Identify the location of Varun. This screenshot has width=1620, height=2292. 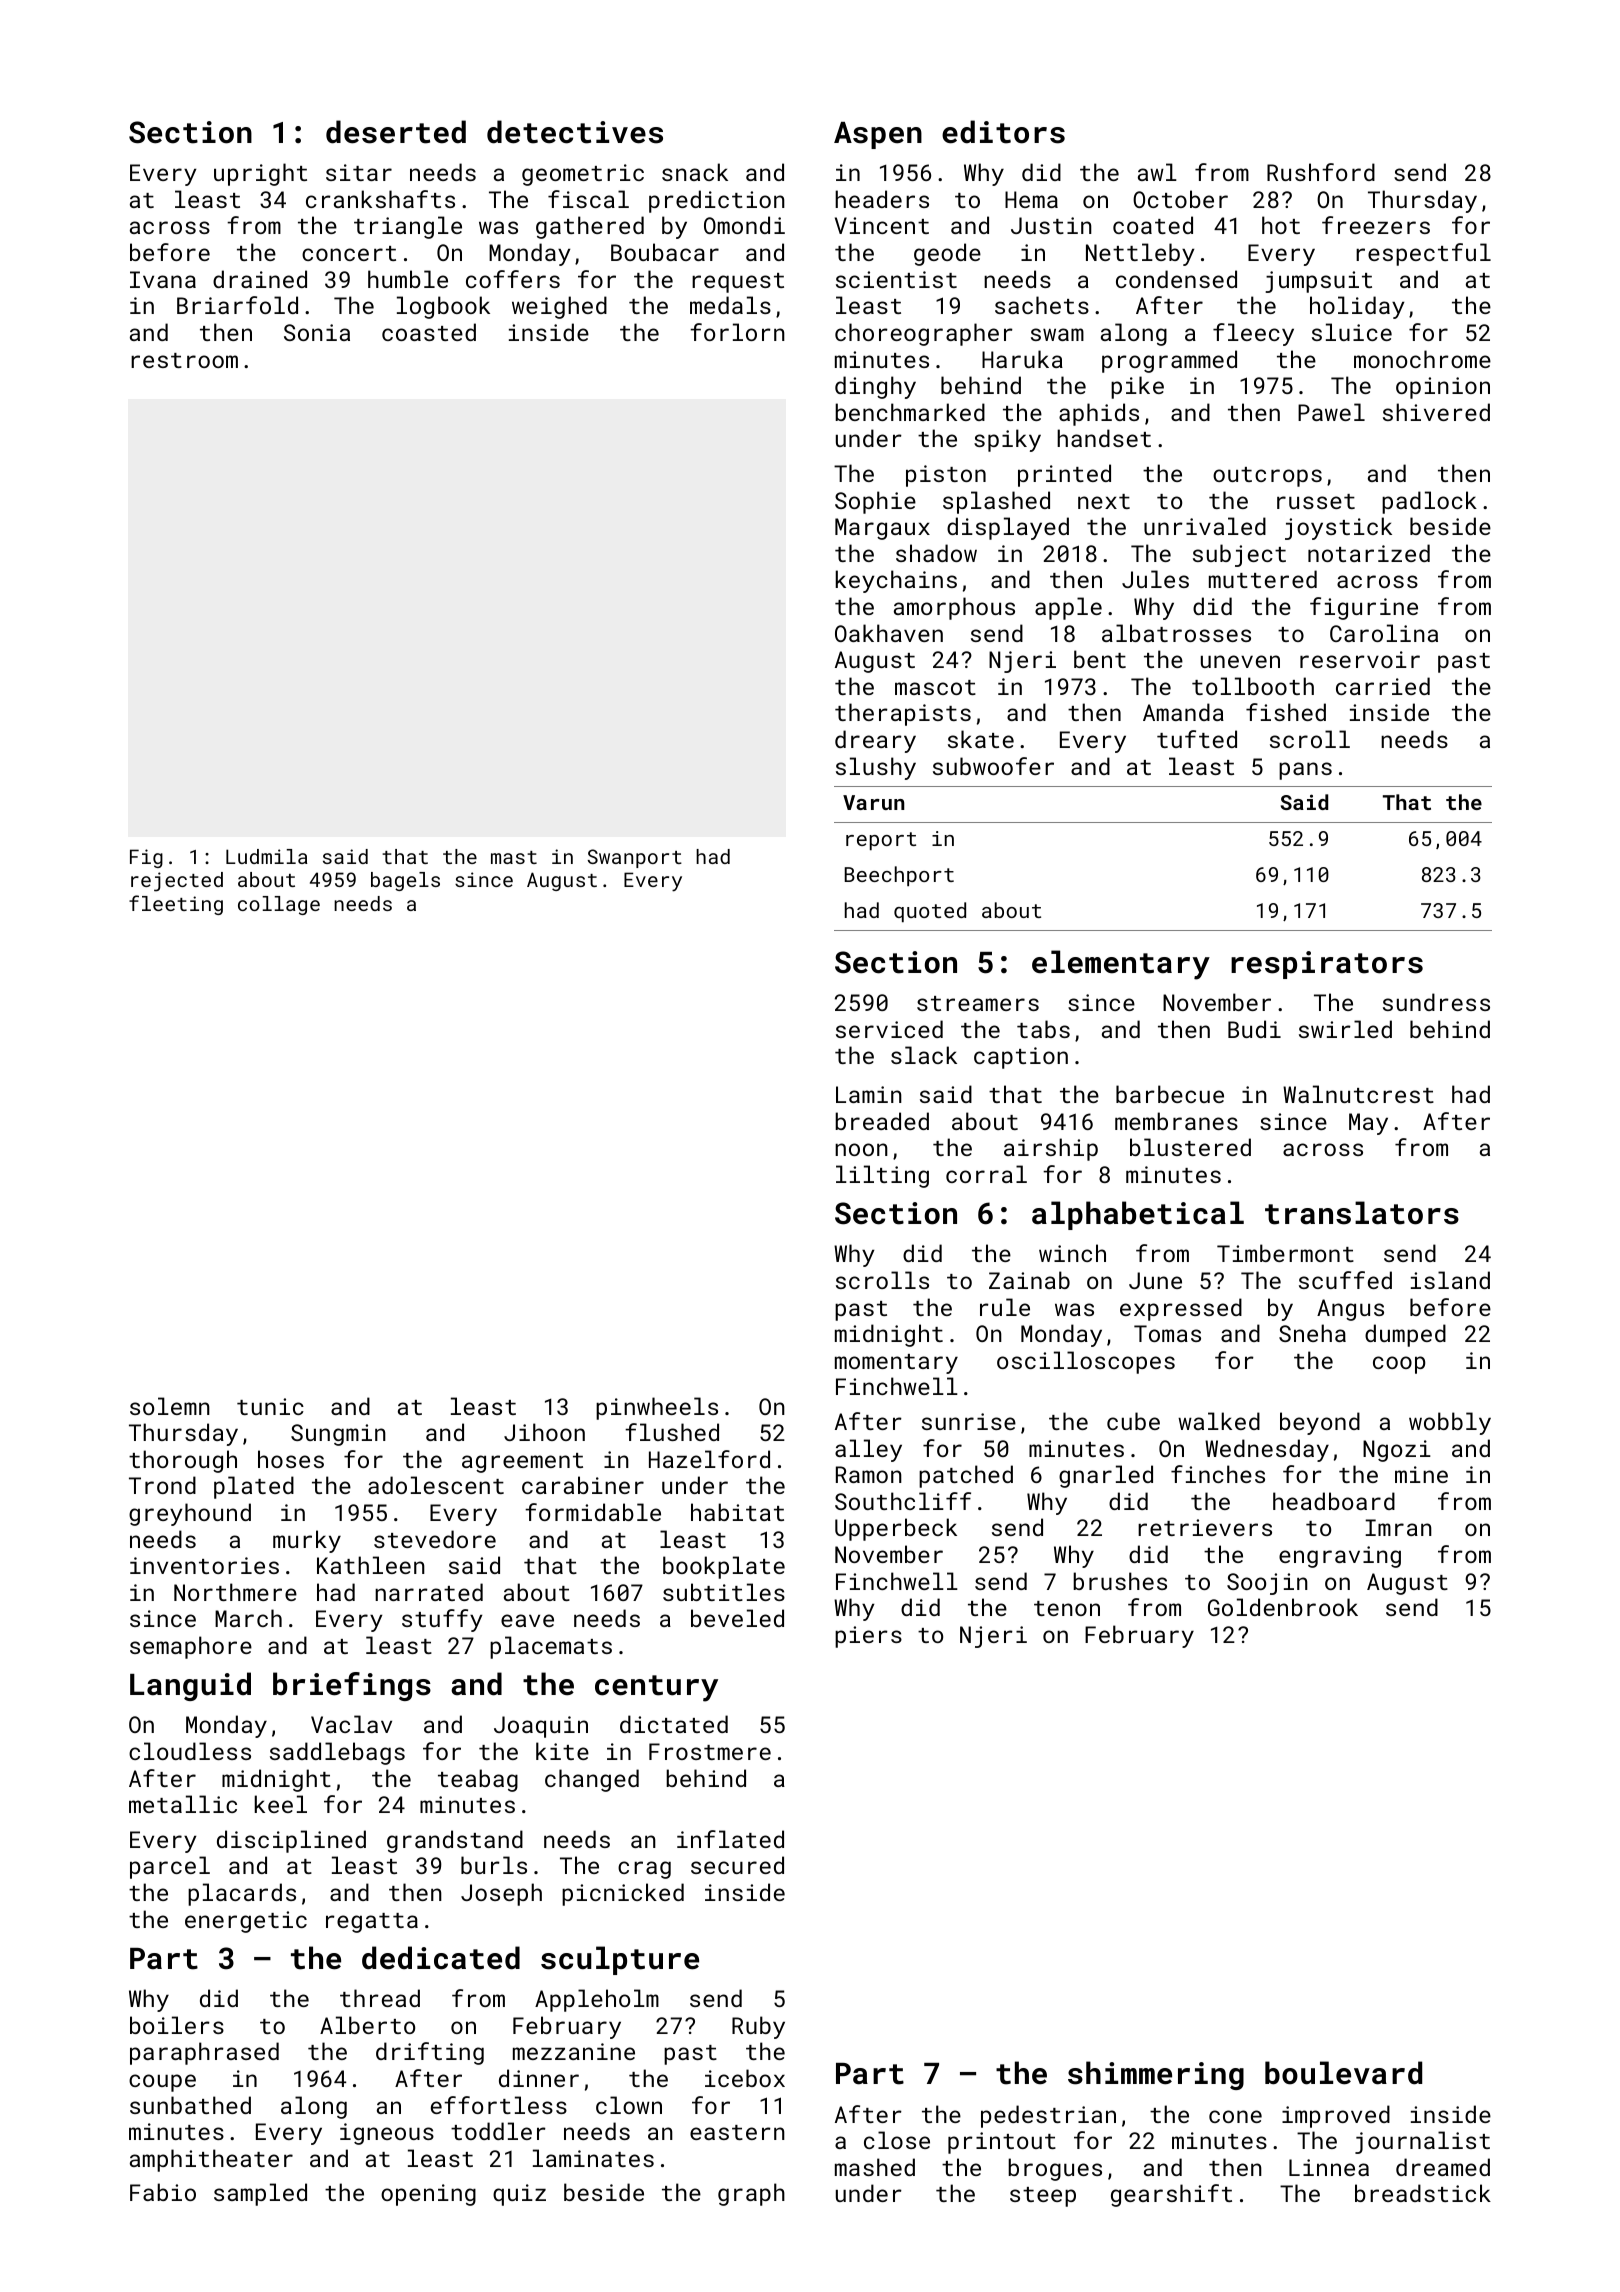
(873, 802).
